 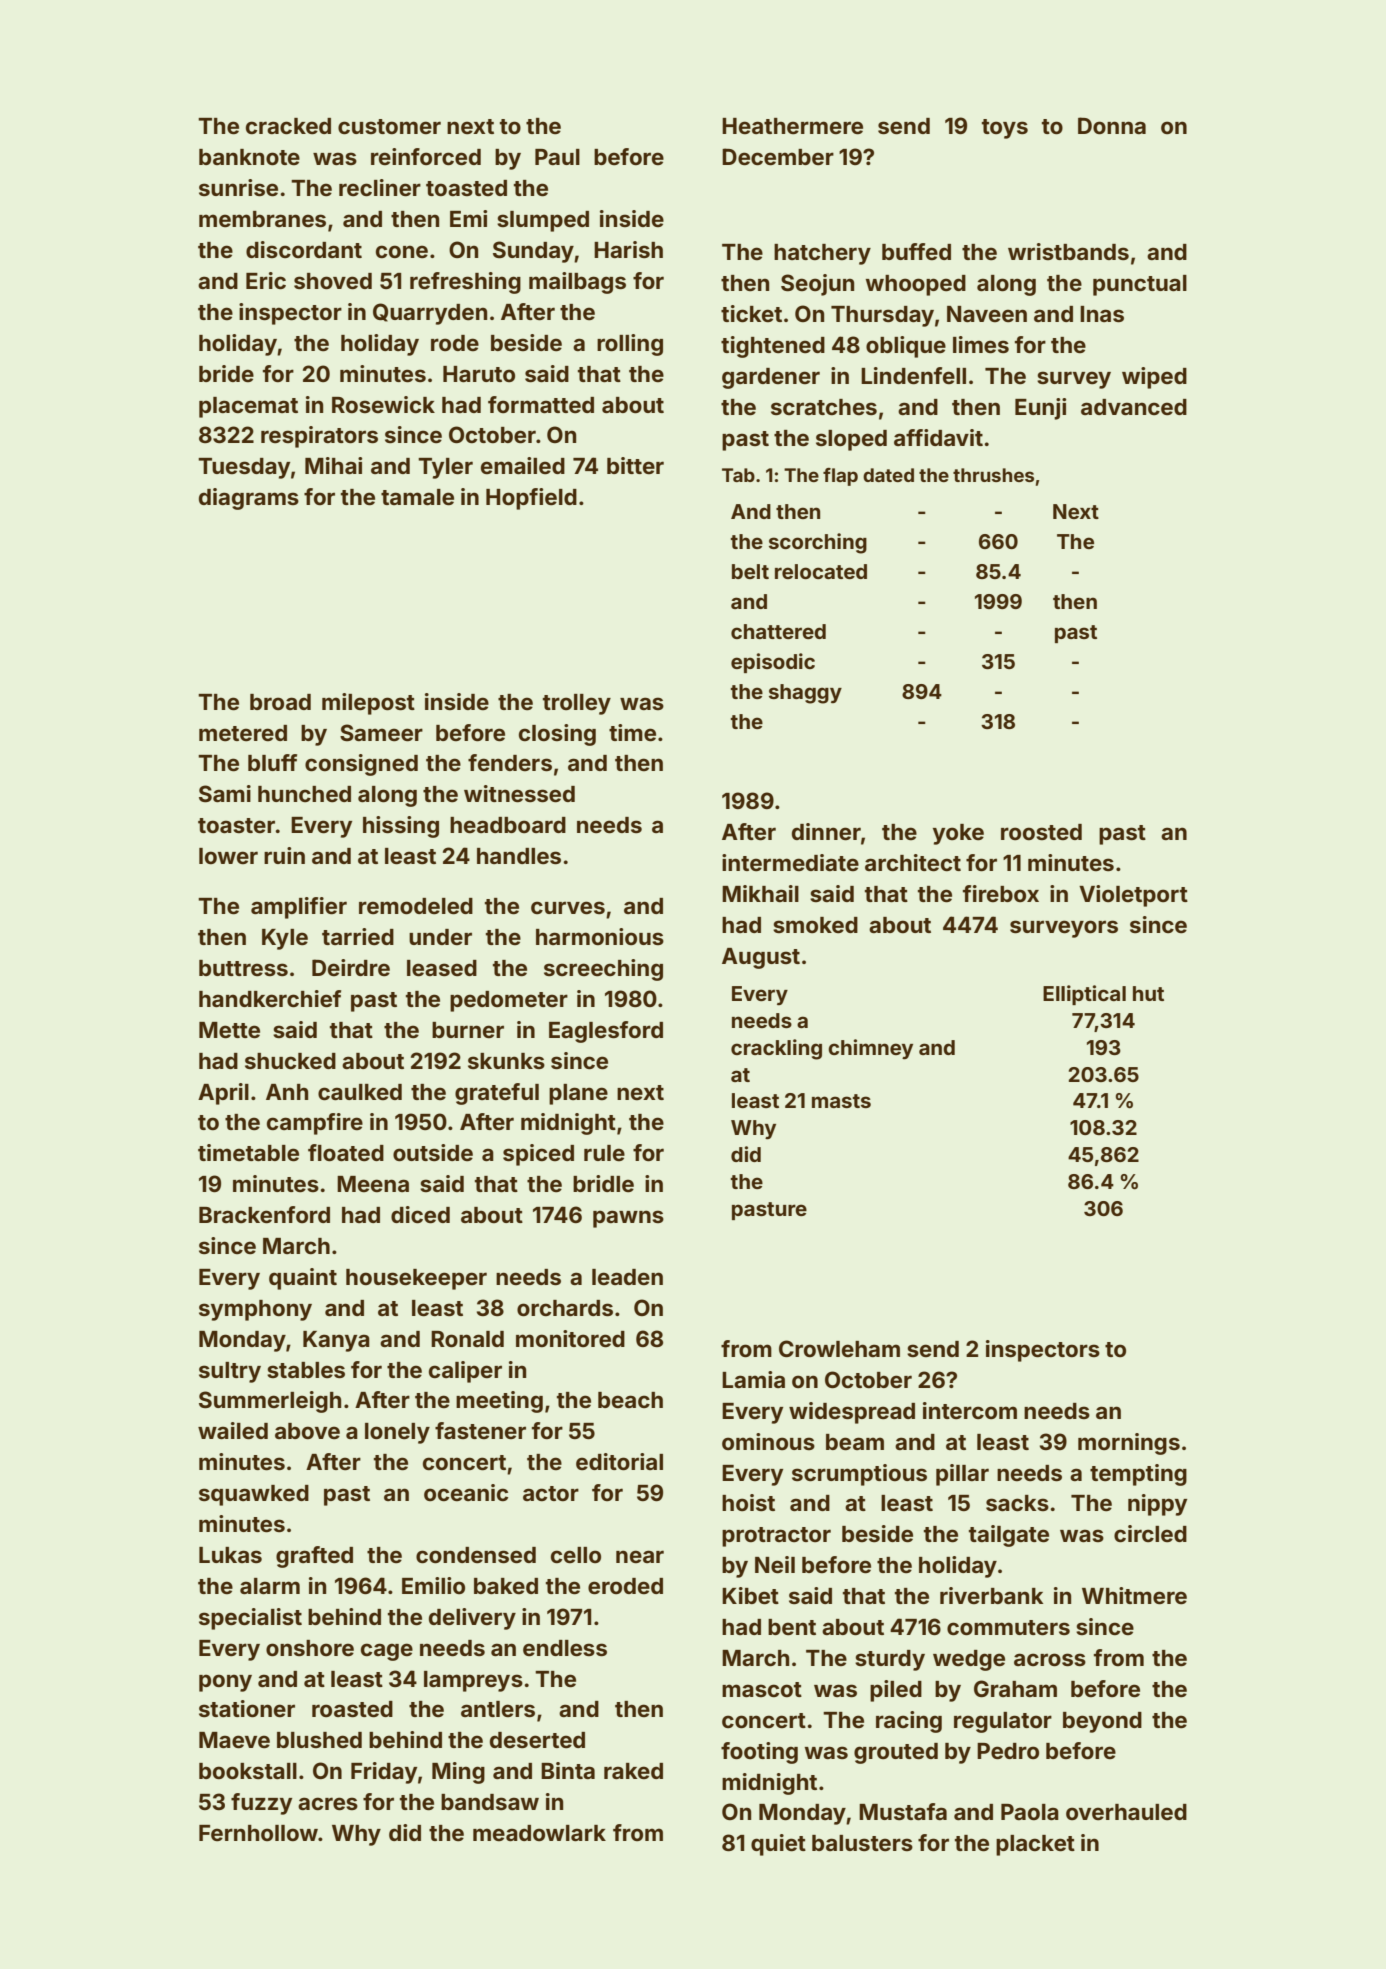 What do you see at coordinates (1134, 407) in the page?
I see `advanced` at bounding box center [1134, 407].
